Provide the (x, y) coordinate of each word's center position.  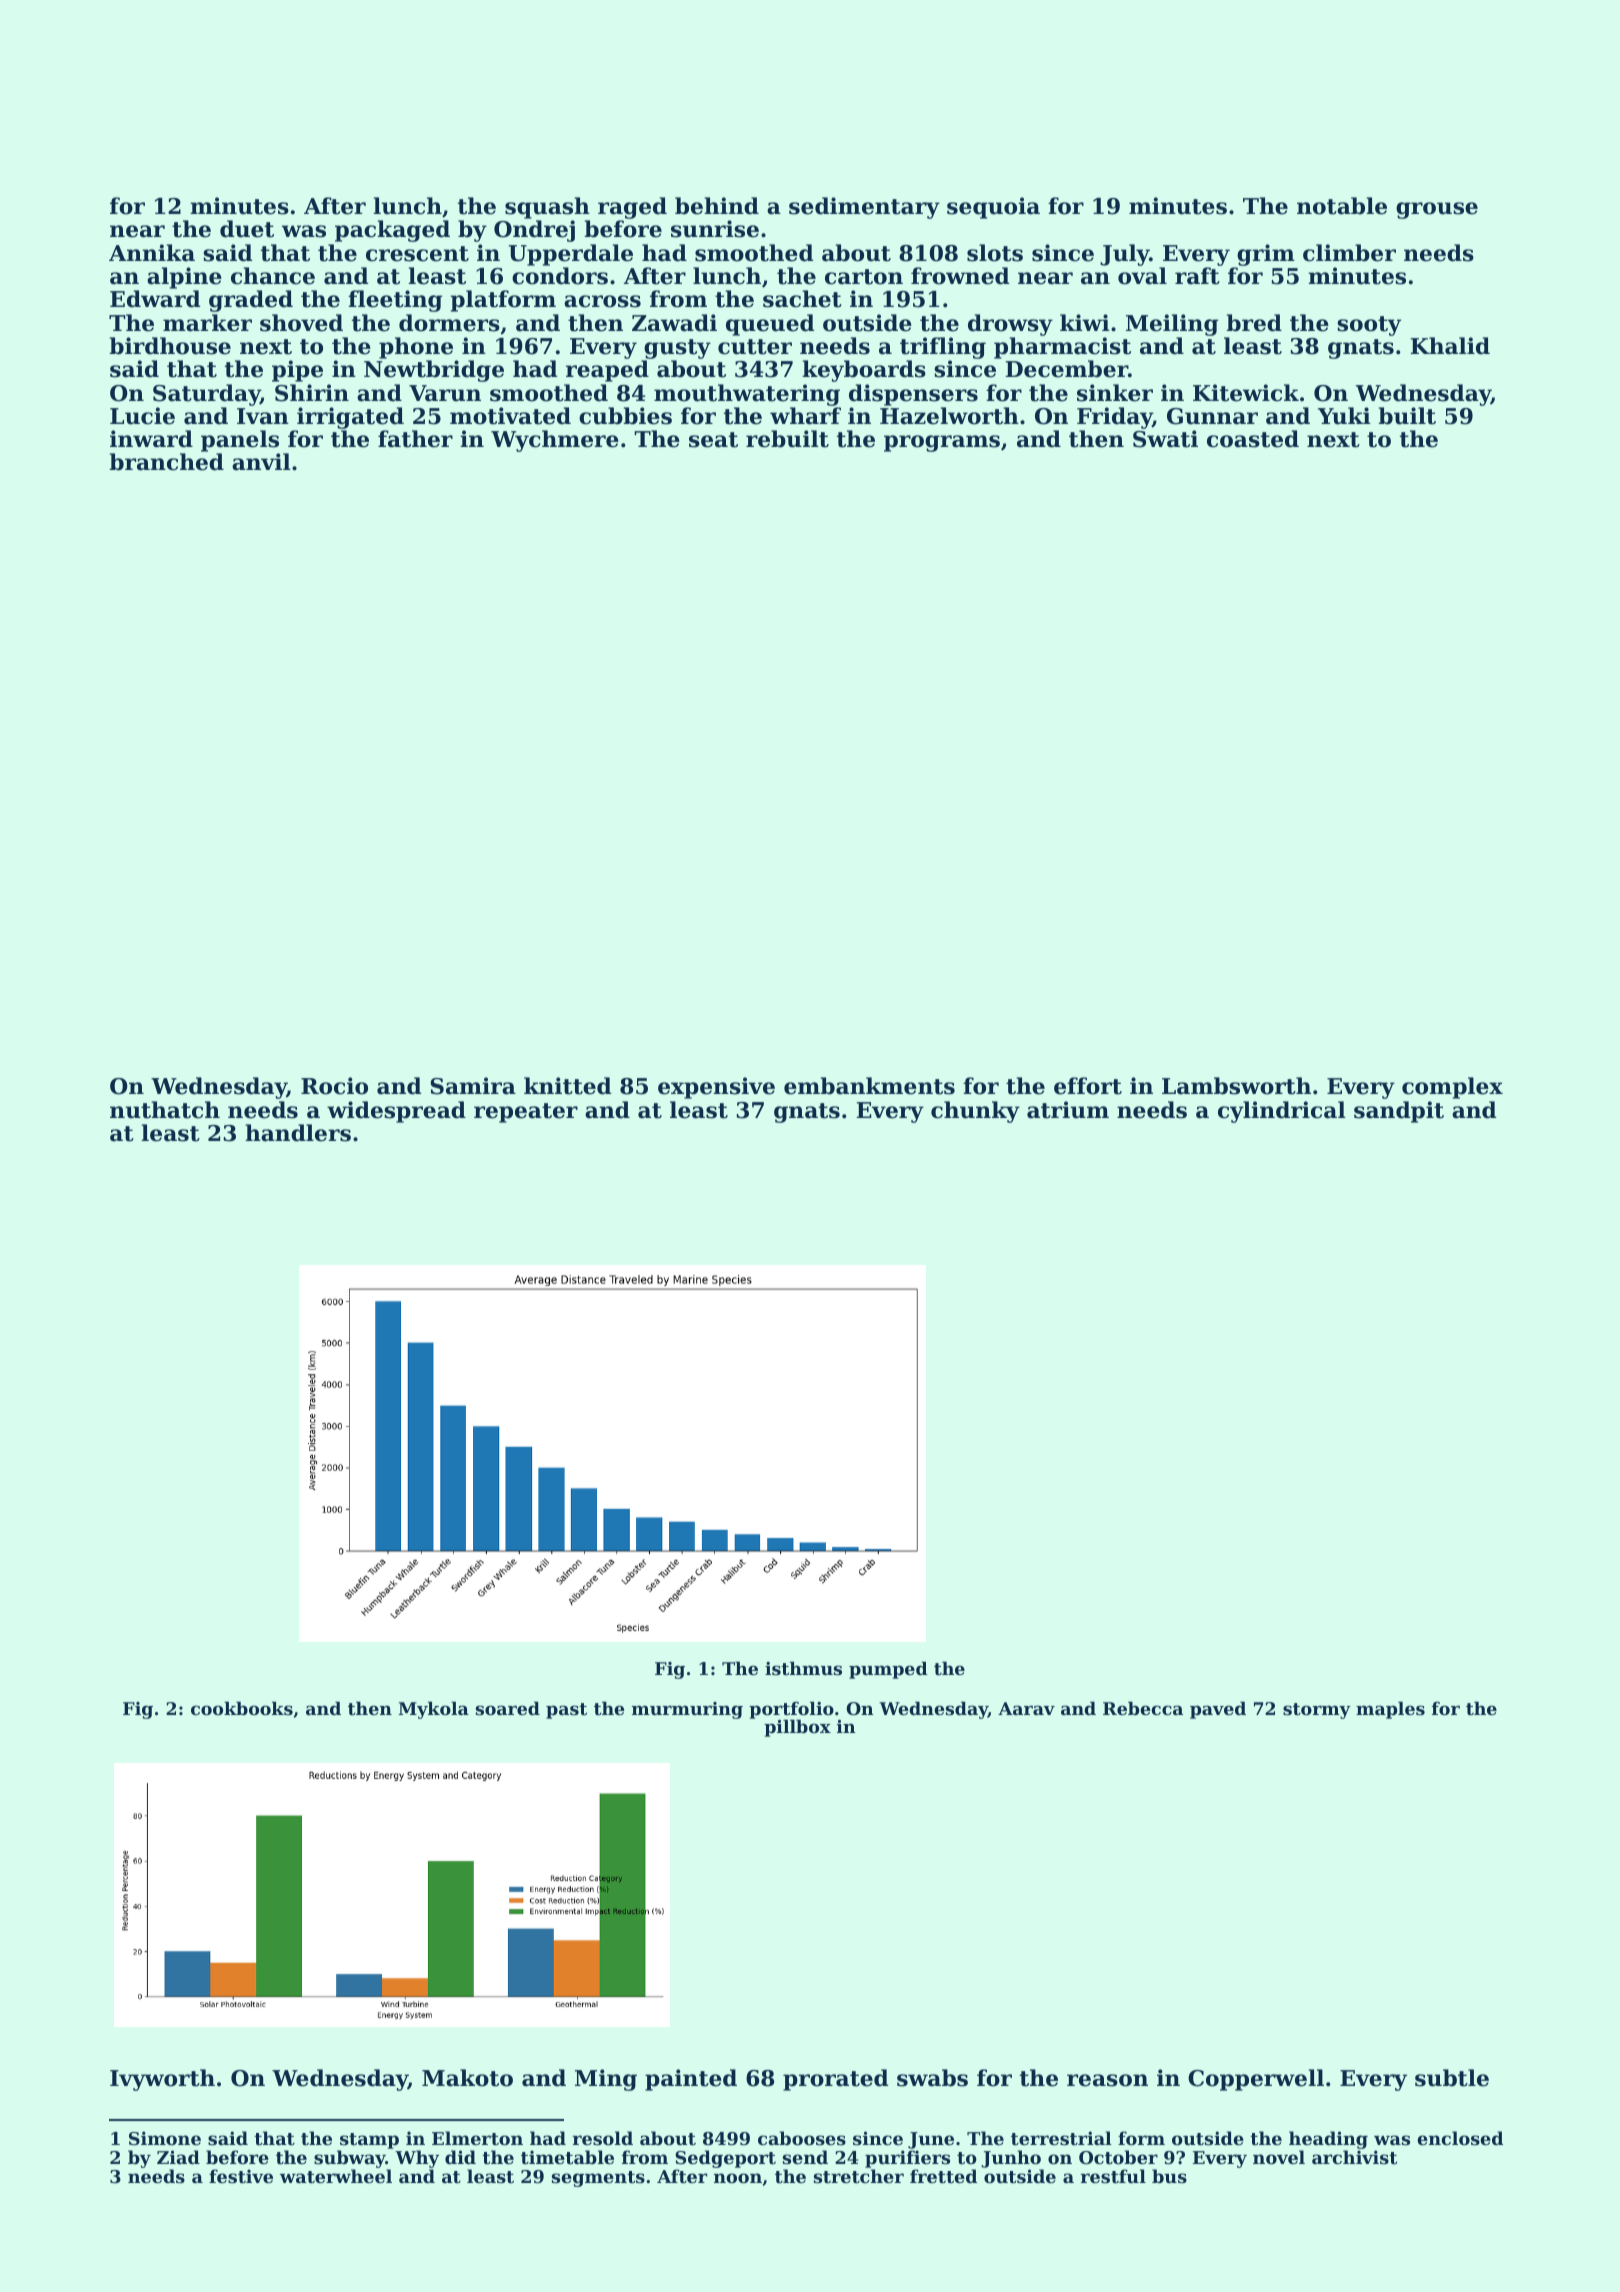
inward (151, 439)
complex (1452, 1088)
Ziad (178, 2157)
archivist (1354, 2157)
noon (738, 2178)
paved (1218, 1710)
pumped (888, 1670)
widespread (396, 1112)
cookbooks (242, 1708)
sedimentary (864, 208)
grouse (1437, 210)
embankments (869, 1086)
